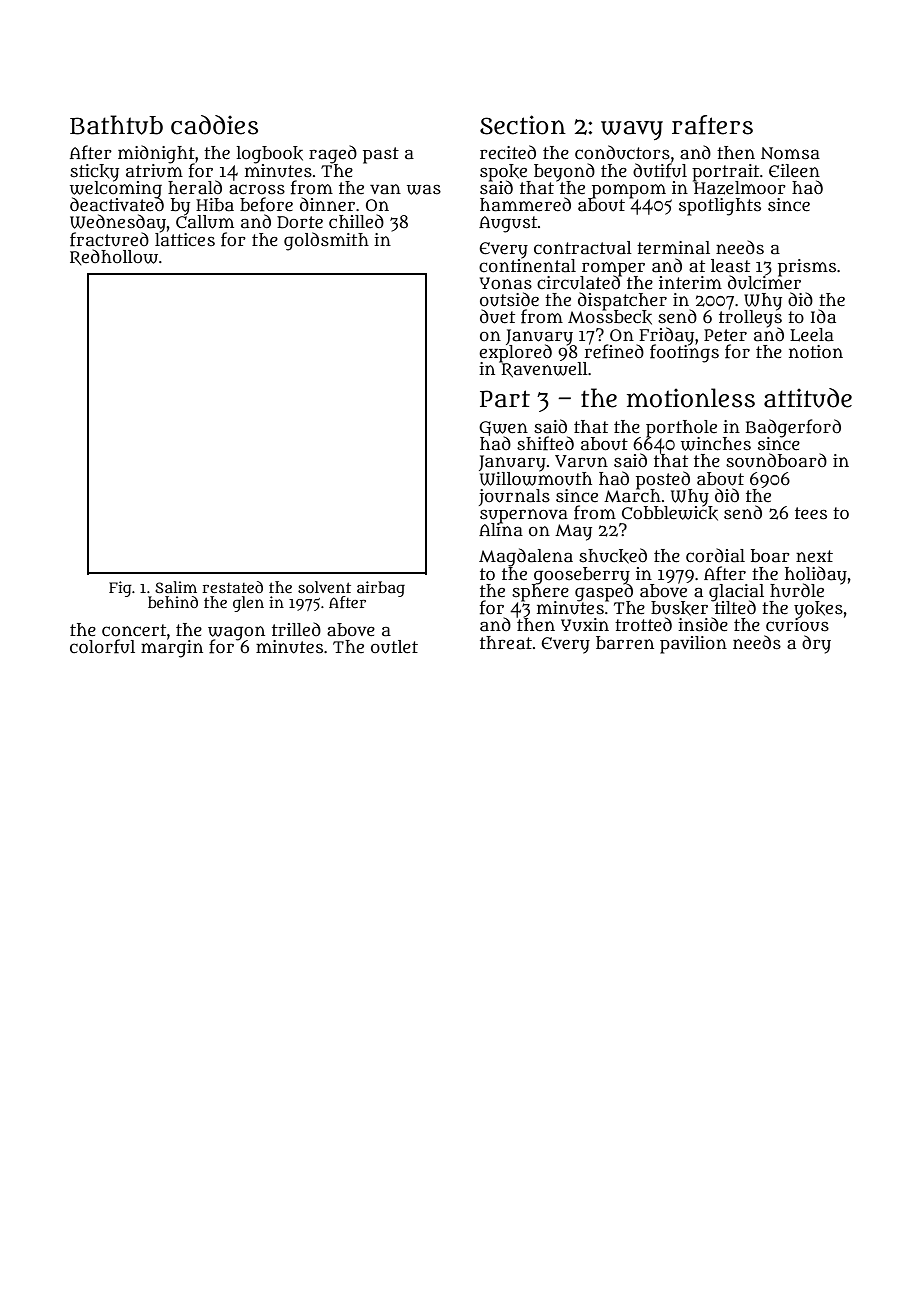  Describe the element at coordinates (114, 257) in the document. I see `Redhollow` at that location.
